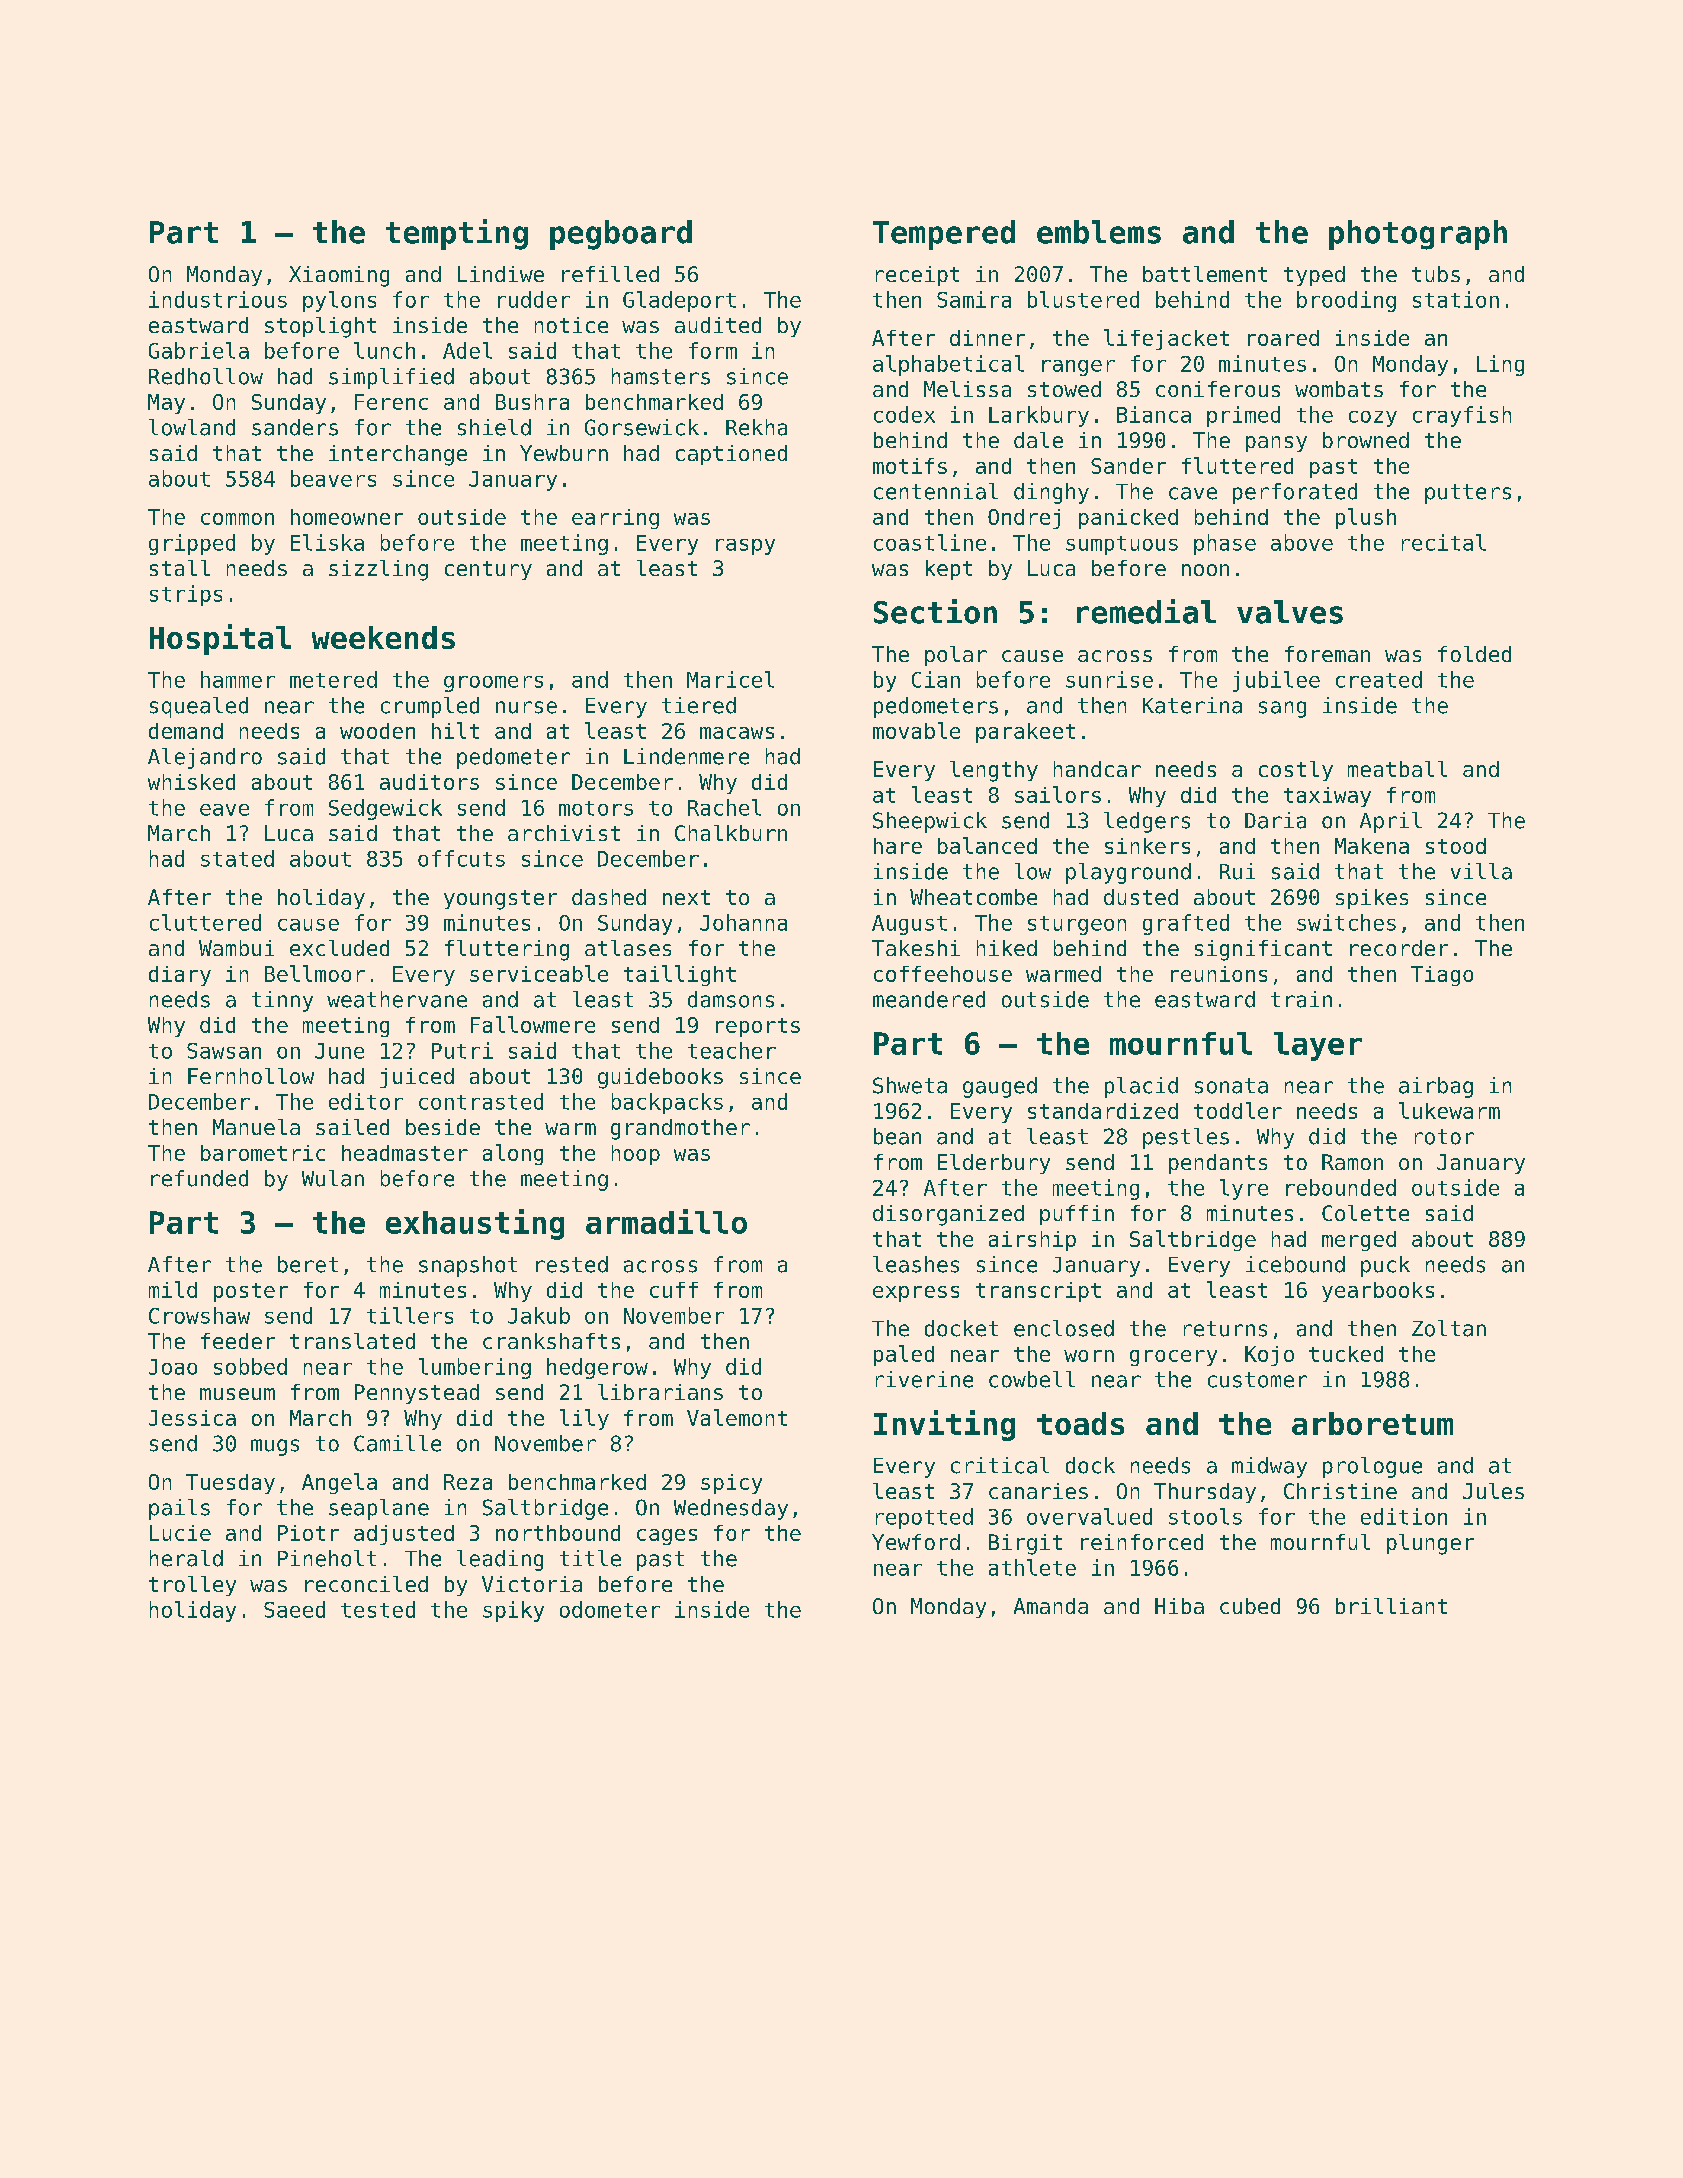  I want to click on tucked, so click(1346, 1354).
